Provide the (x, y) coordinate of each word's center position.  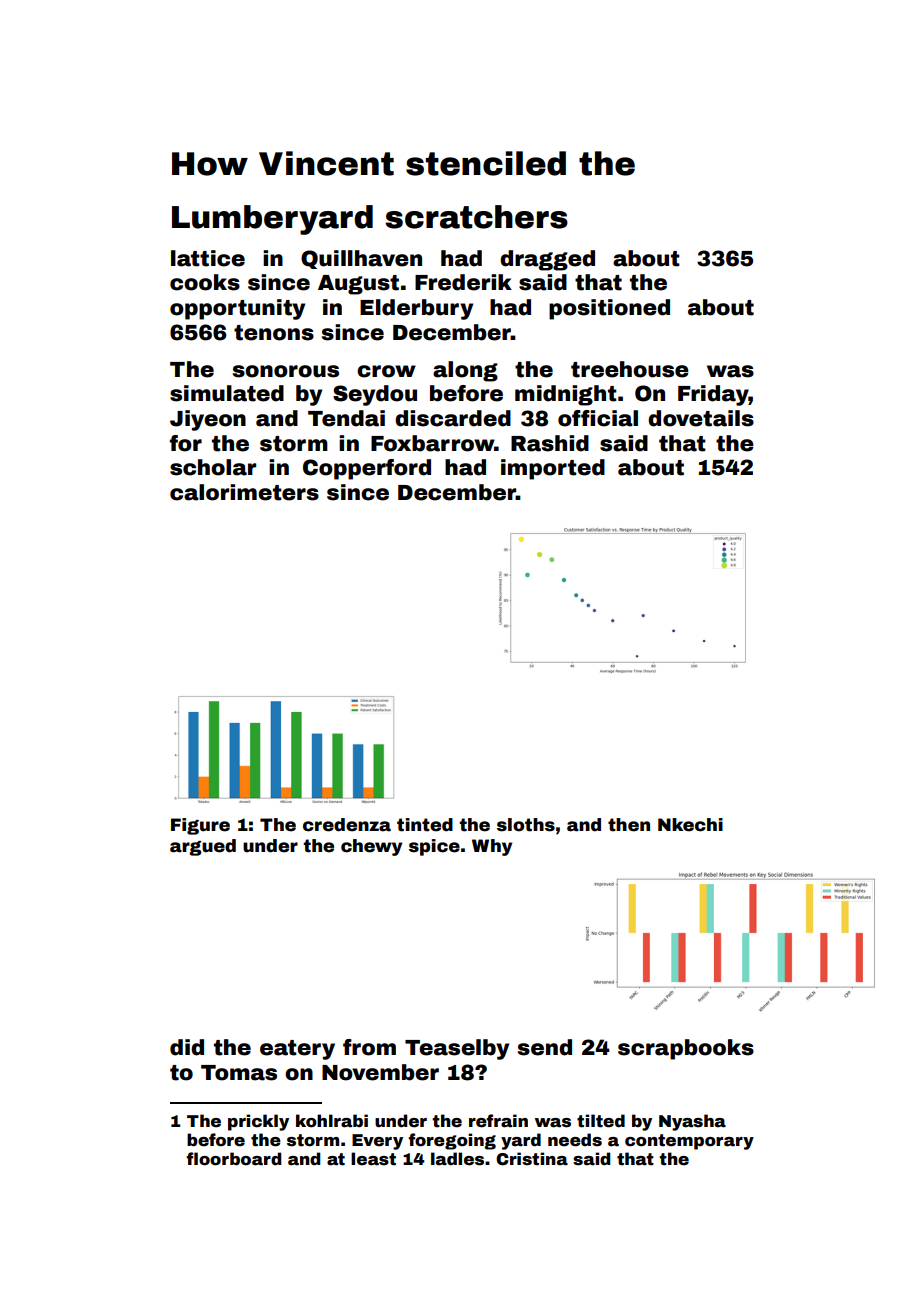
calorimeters (244, 492)
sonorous (286, 371)
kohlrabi (332, 1121)
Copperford (367, 469)
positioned (609, 309)
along (465, 371)
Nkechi (690, 825)
